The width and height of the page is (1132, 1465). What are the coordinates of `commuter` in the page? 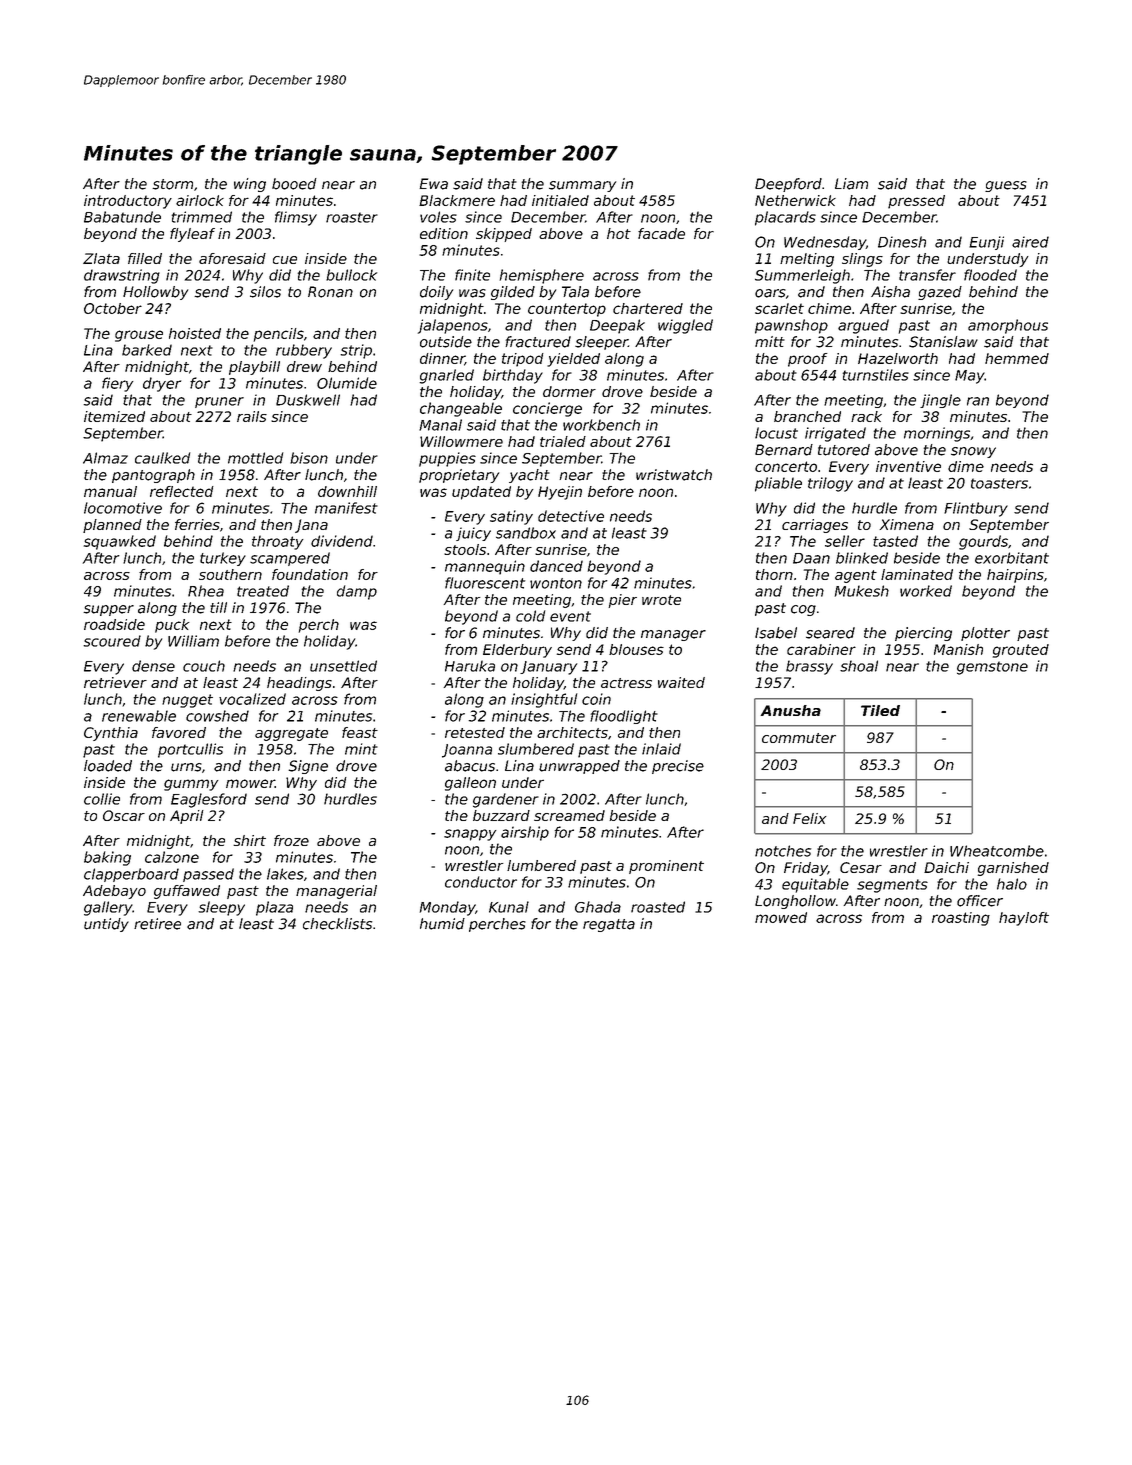 It's located at (799, 738).
